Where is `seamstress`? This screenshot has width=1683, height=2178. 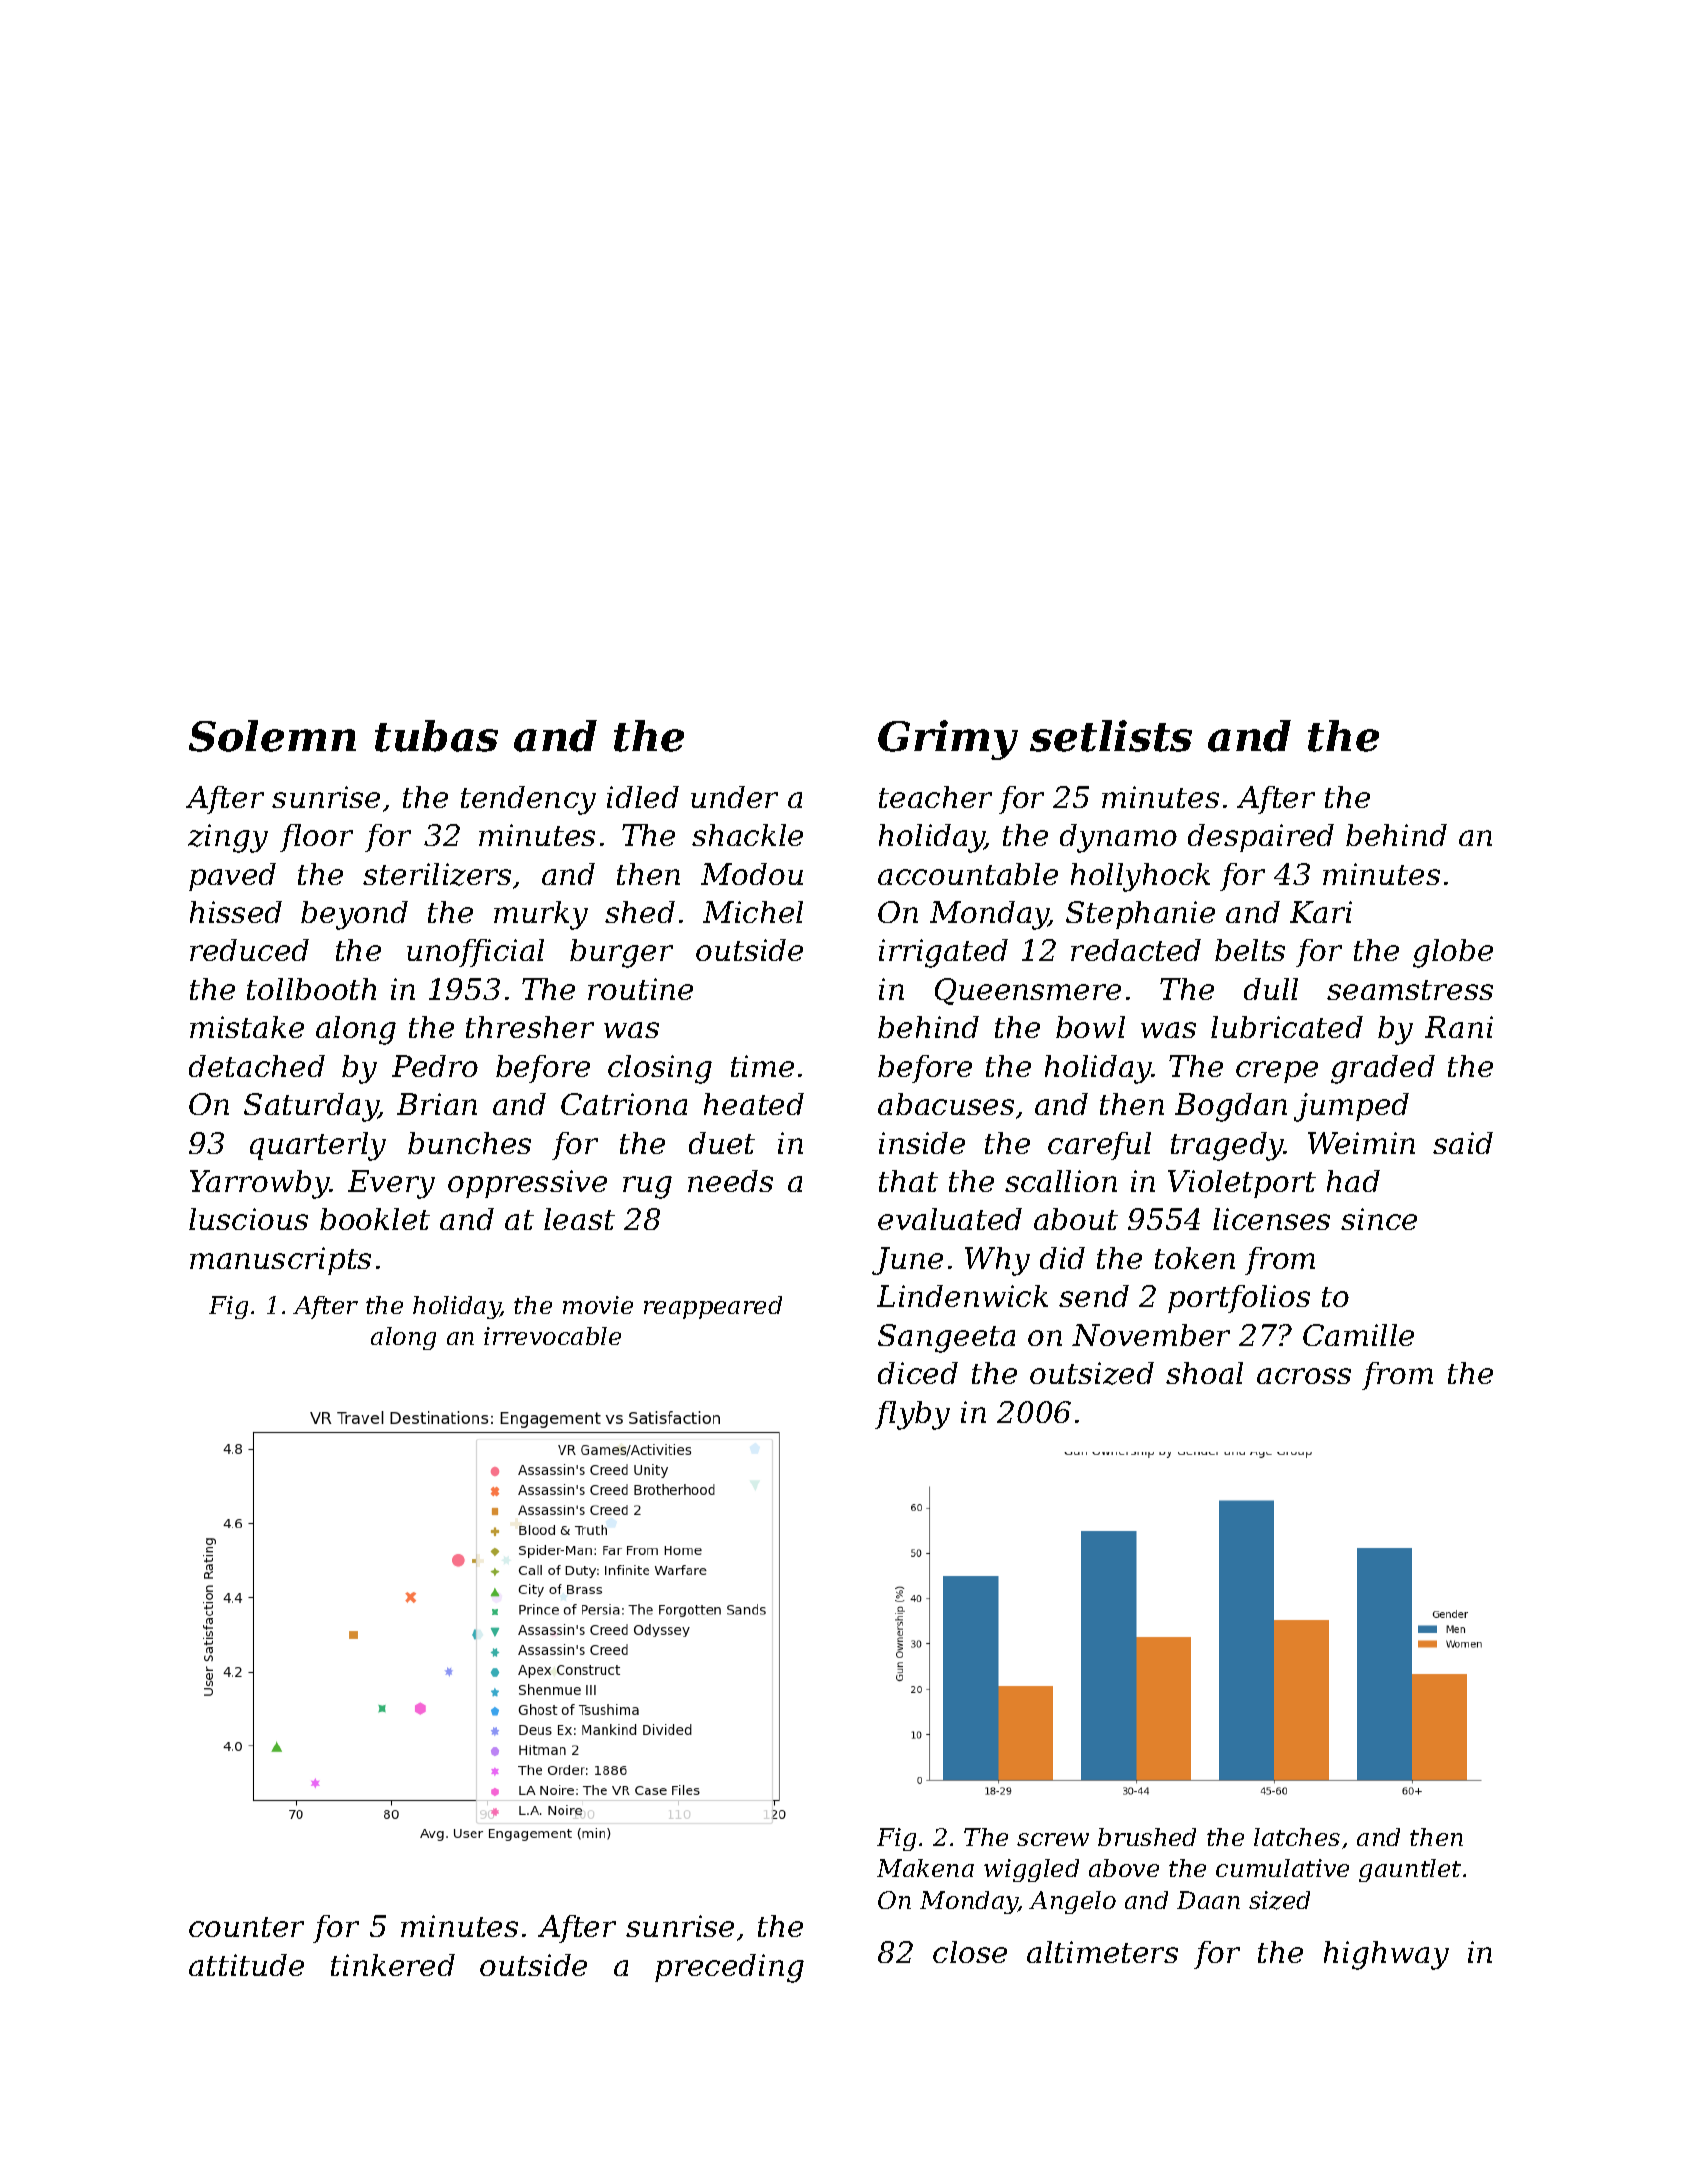
seamstress is located at coordinates (1410, 990).
